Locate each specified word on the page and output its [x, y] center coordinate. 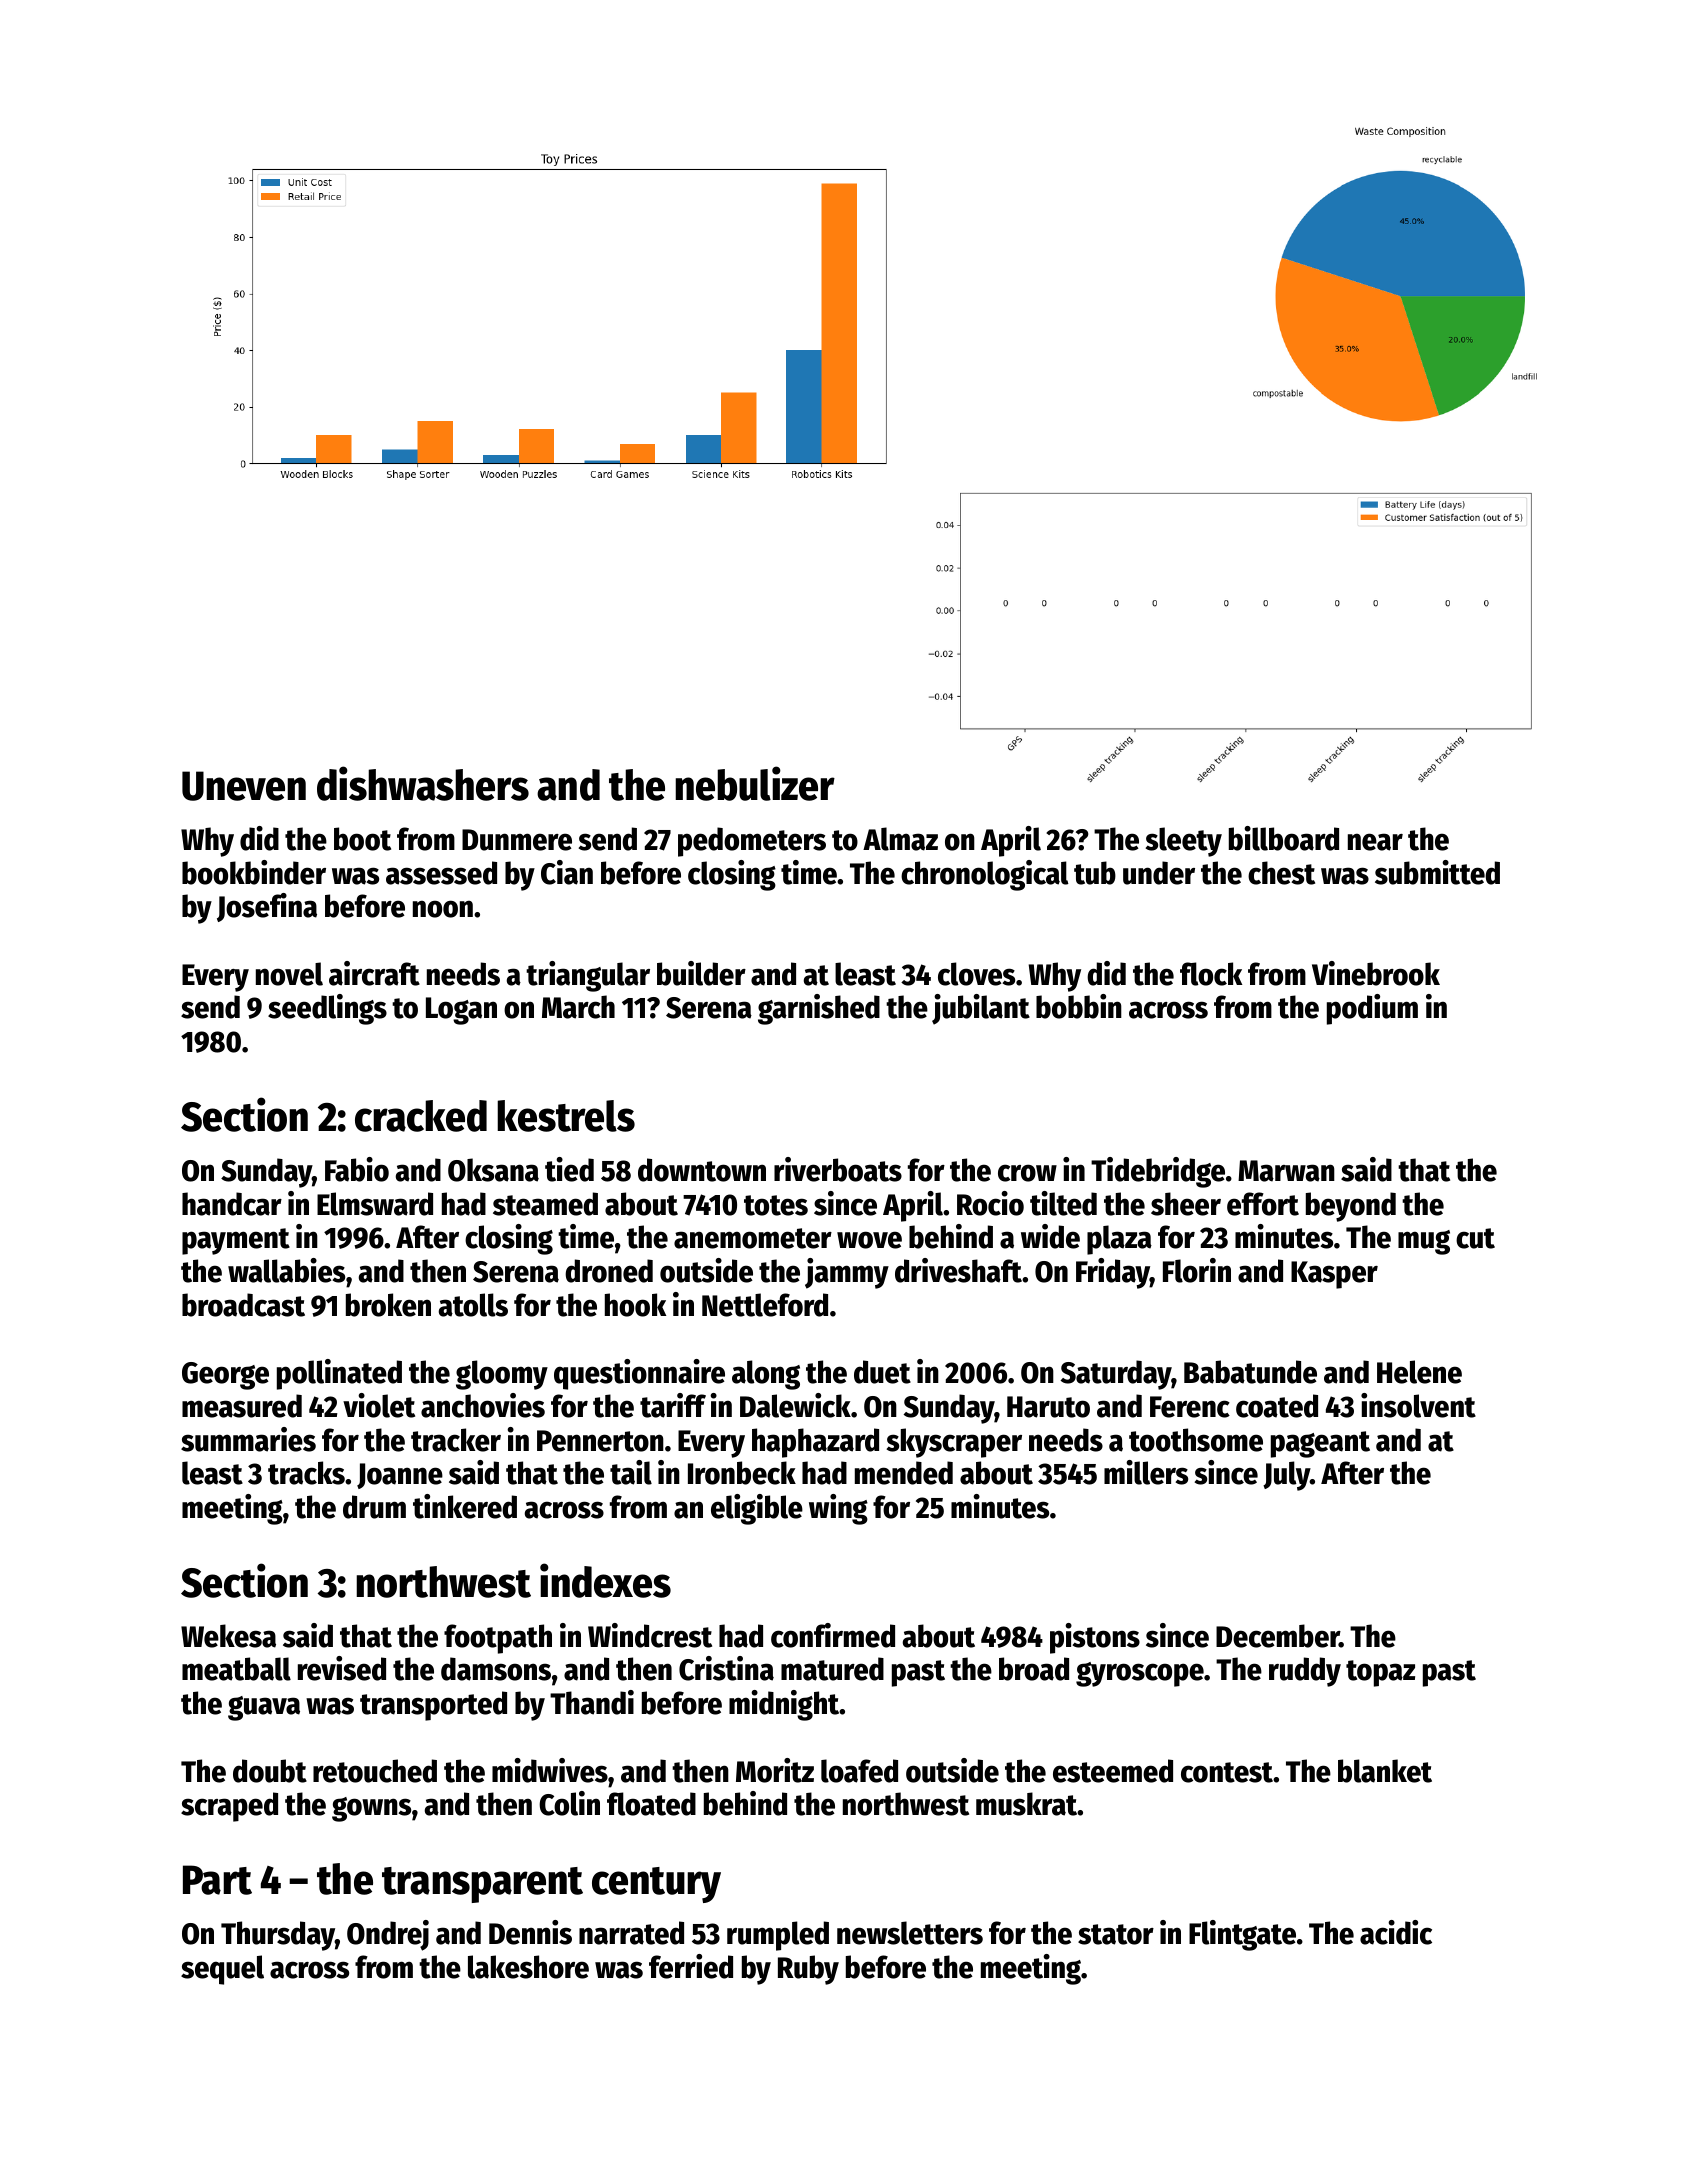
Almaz [900, 839]
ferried [691, 1966]
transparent [482, 1885]
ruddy [1305, 1672]
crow [1027, 1173]
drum [374, 1507]
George [225, 1376]
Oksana [493, 1170]
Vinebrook [1376, 973]
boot [362, 839]
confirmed [833, 1635]
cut [1475, 1238]
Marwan [1286, 1171]
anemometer [753, 1238]
